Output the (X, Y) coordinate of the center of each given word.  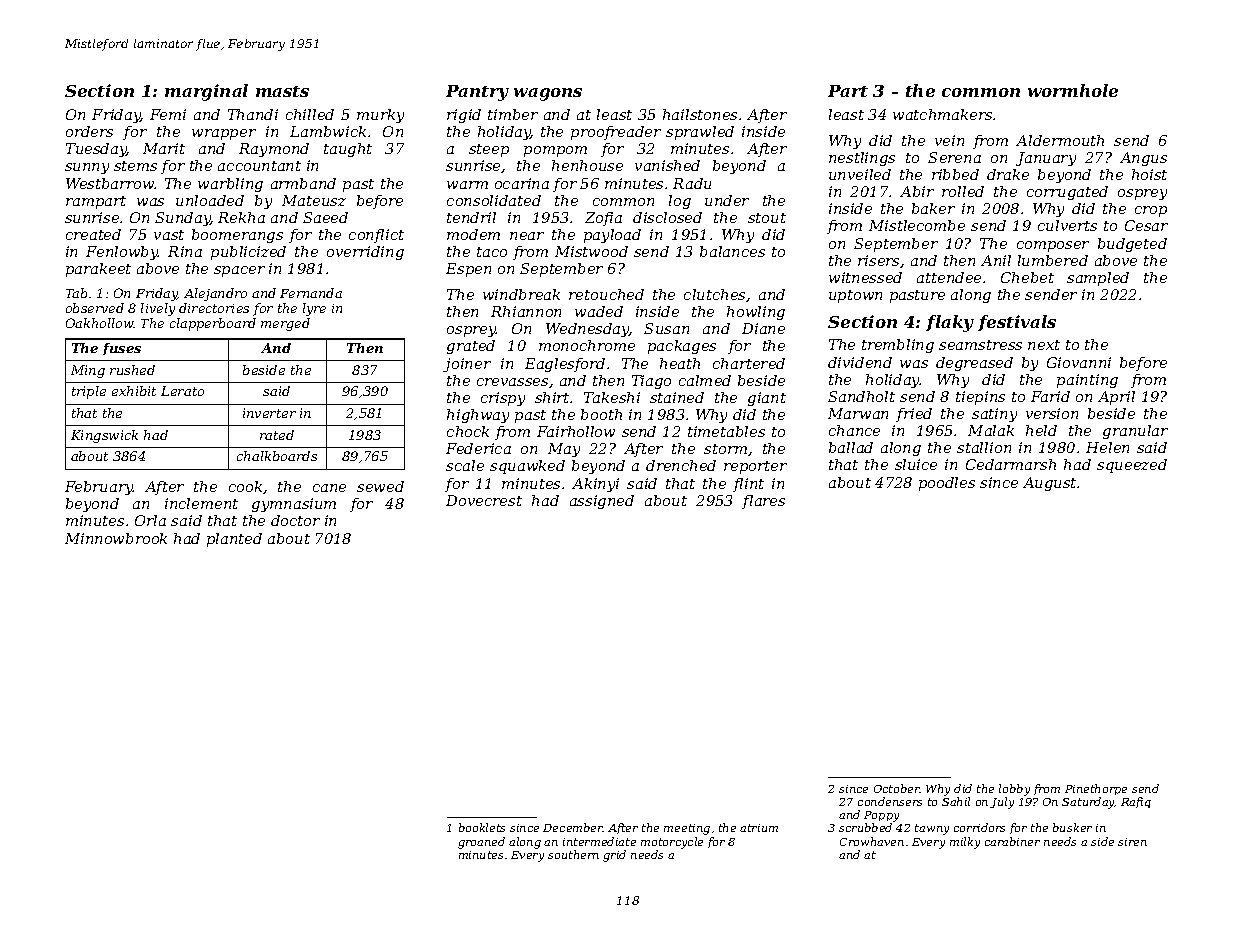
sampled (1098, 279)
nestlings (862, 159)
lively (158, 309)
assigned (602, 502)
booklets (482, 827)
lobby (1014, 790)
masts (282, 91)
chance (854, 430)
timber (513, 114)
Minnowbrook (116, 538)
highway (478, 416)
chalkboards (277, 456)
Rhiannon (526, 311)
